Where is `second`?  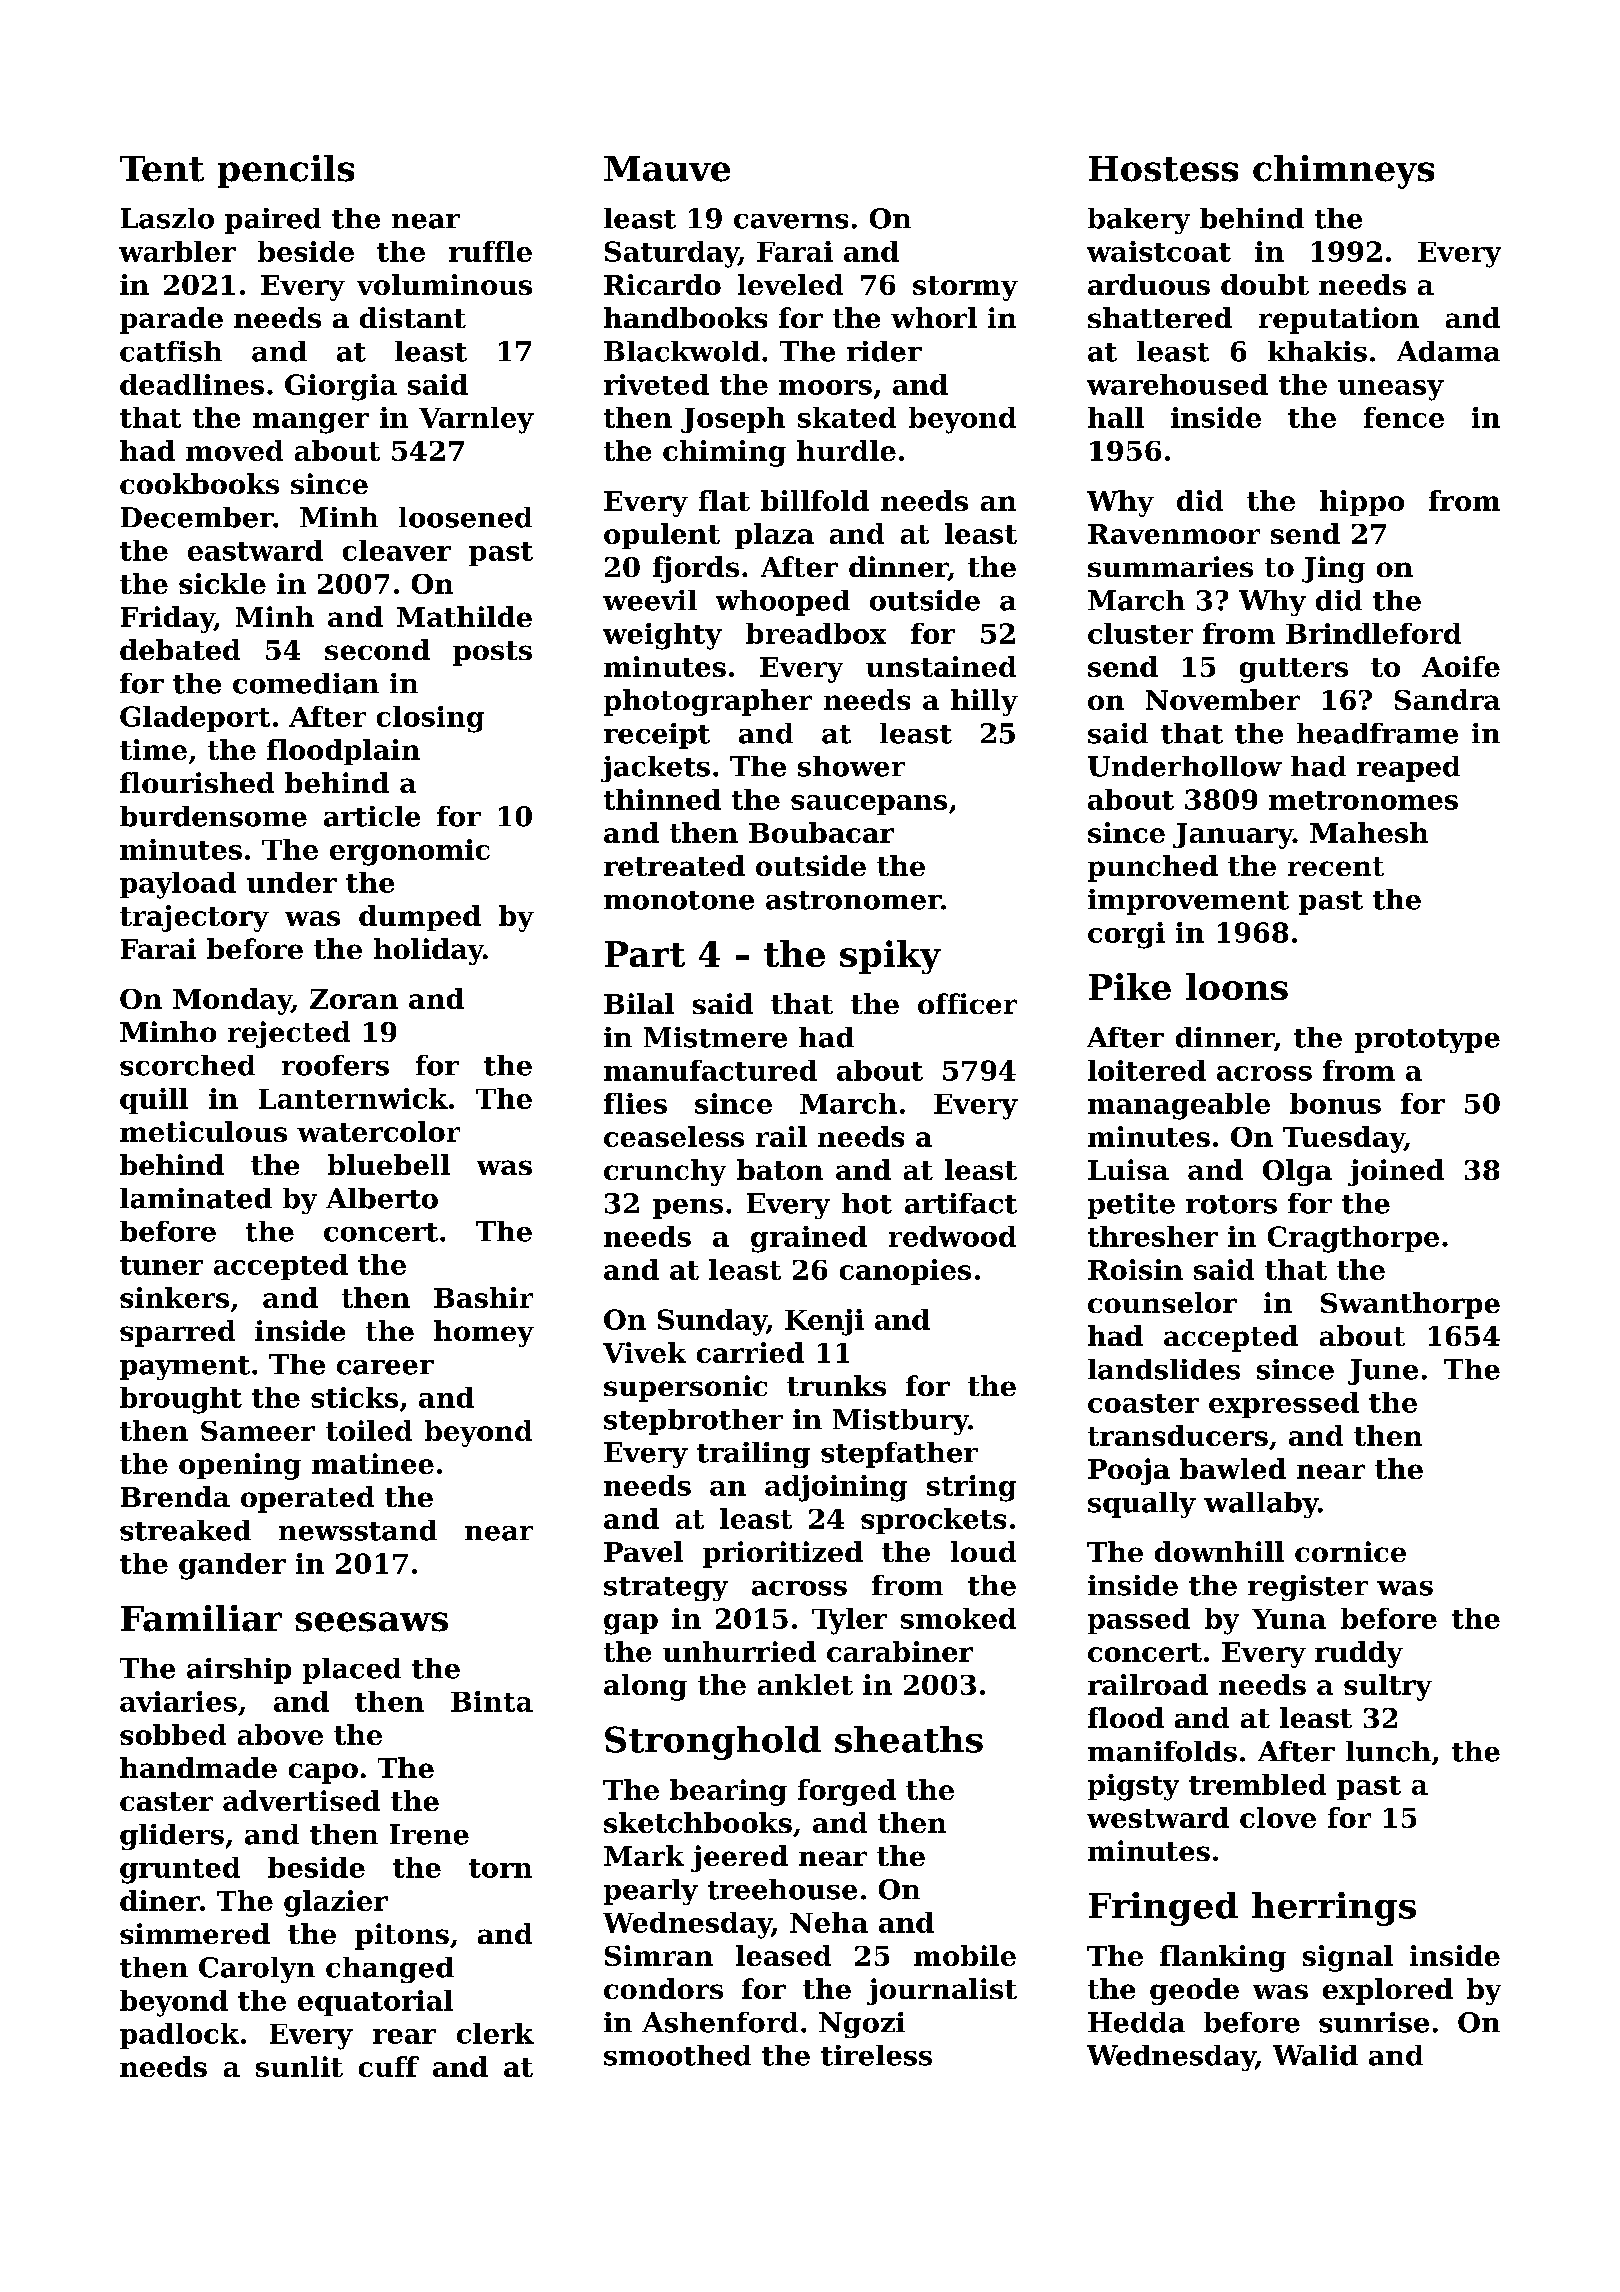
second is located at coordinates (377, 649).
